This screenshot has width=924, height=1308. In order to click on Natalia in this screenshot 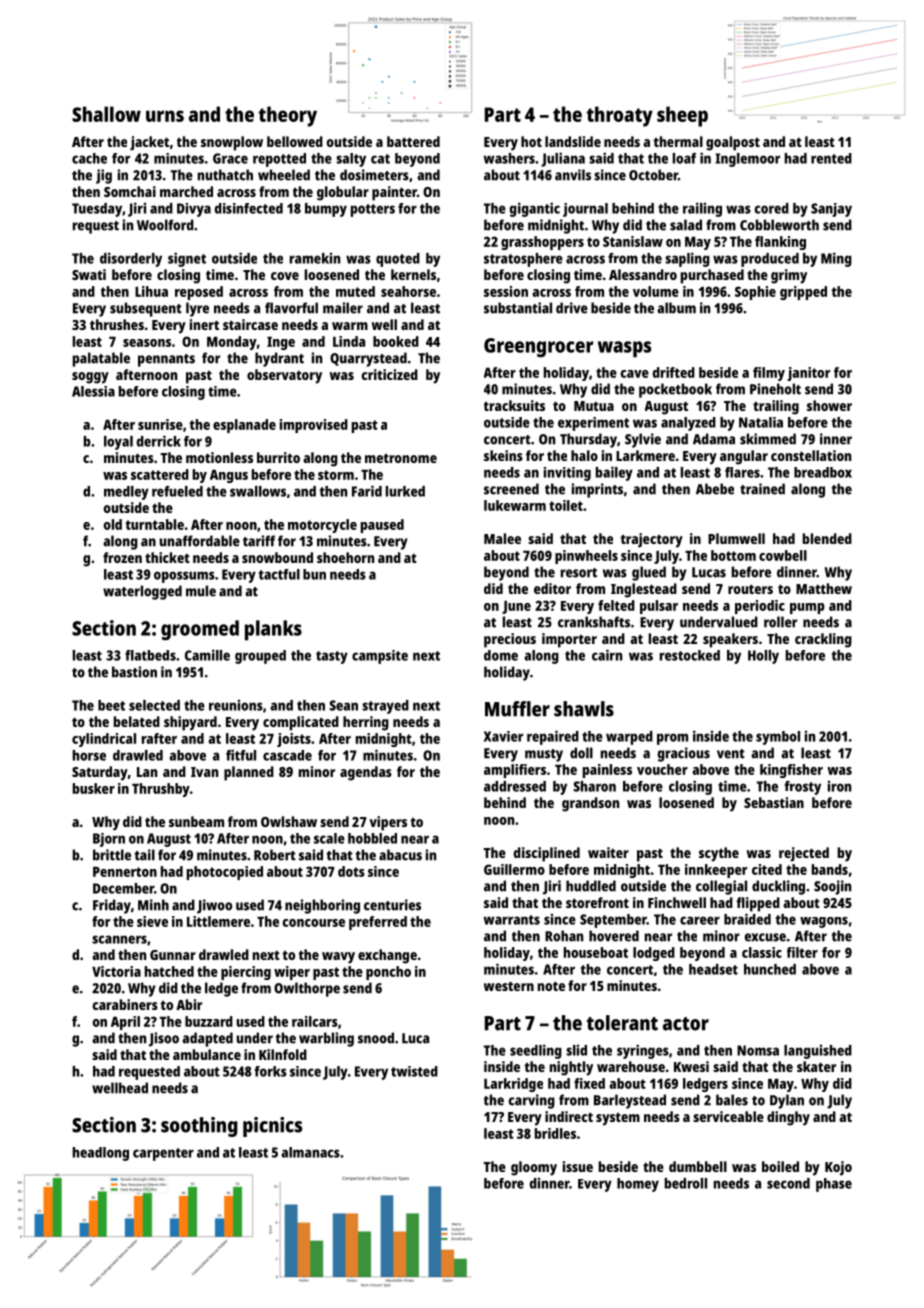, I will do `click(761, 422)`.
